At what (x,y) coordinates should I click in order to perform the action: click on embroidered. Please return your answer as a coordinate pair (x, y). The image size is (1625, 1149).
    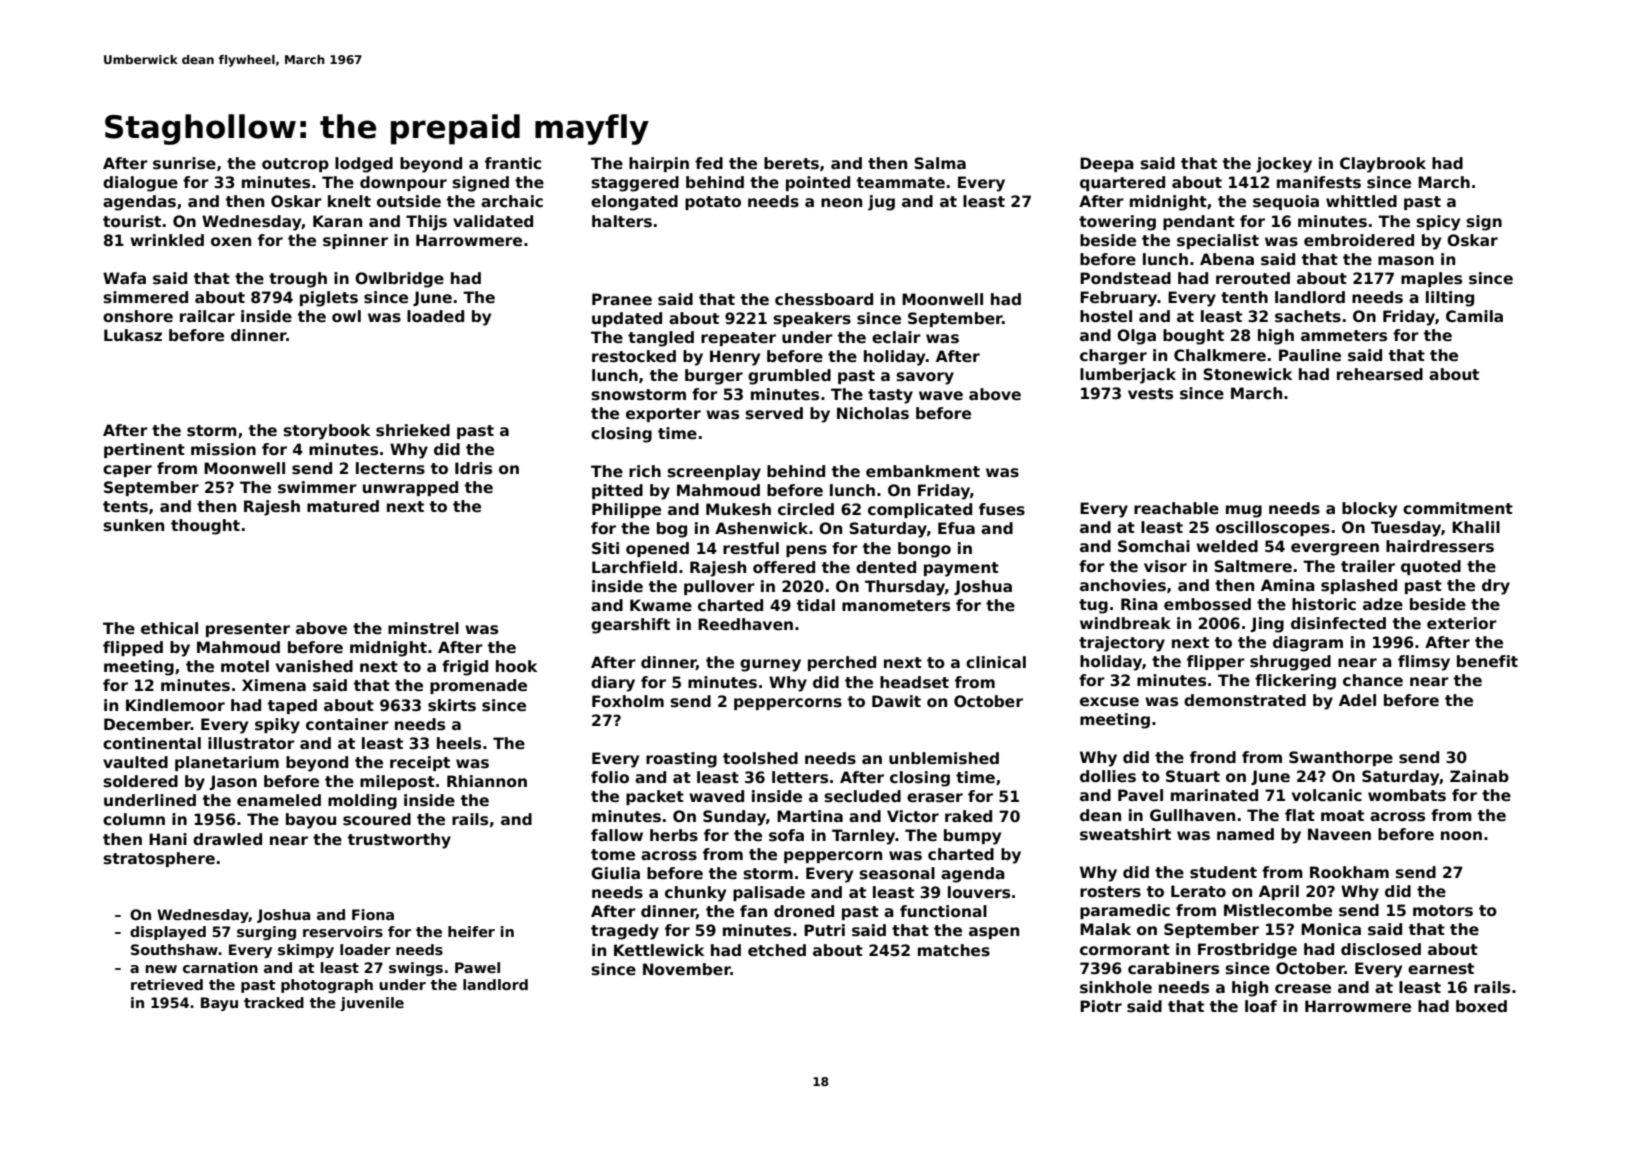
    Looking at the image, I should click on (1359, 240).
